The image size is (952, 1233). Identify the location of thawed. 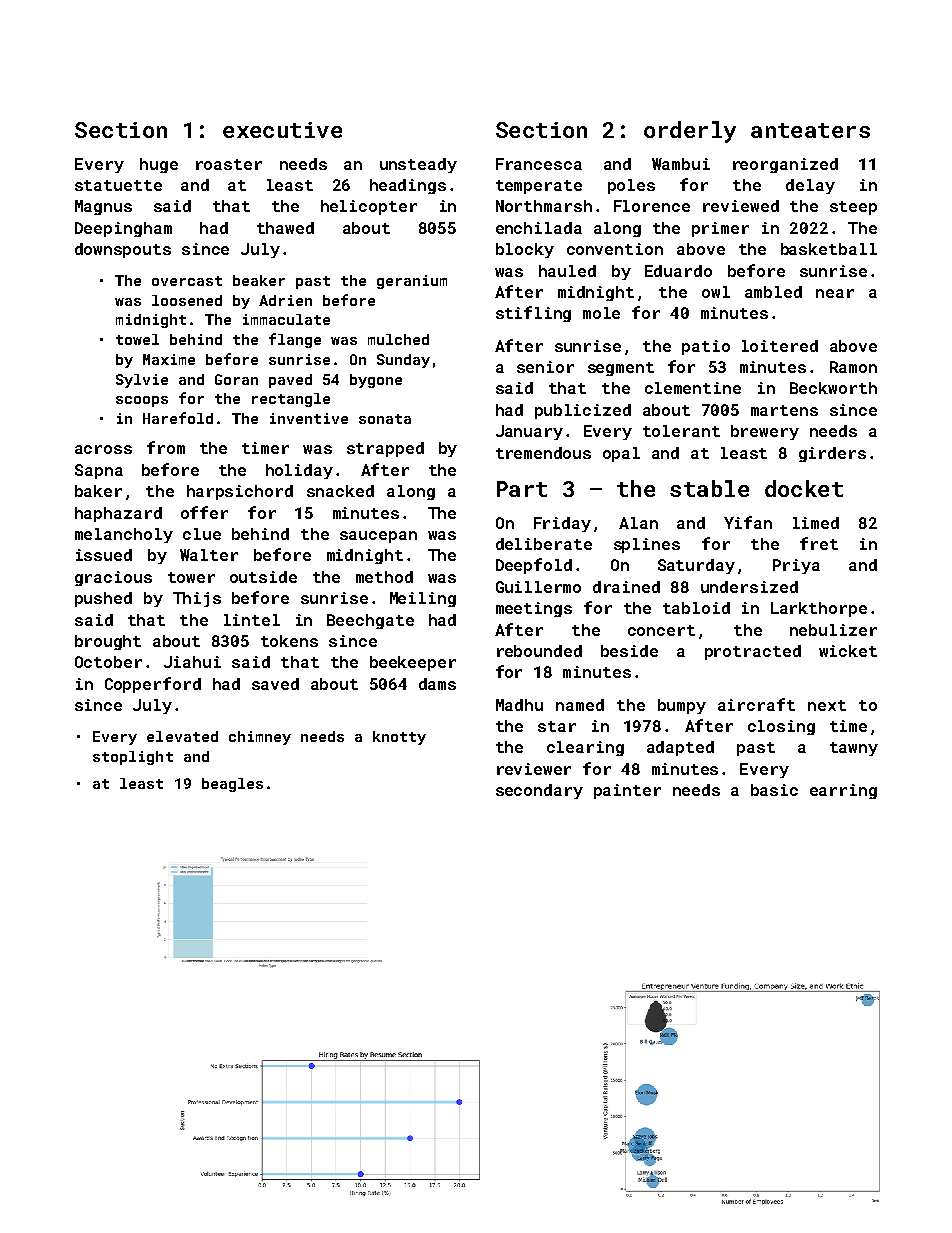
(285, 228).
